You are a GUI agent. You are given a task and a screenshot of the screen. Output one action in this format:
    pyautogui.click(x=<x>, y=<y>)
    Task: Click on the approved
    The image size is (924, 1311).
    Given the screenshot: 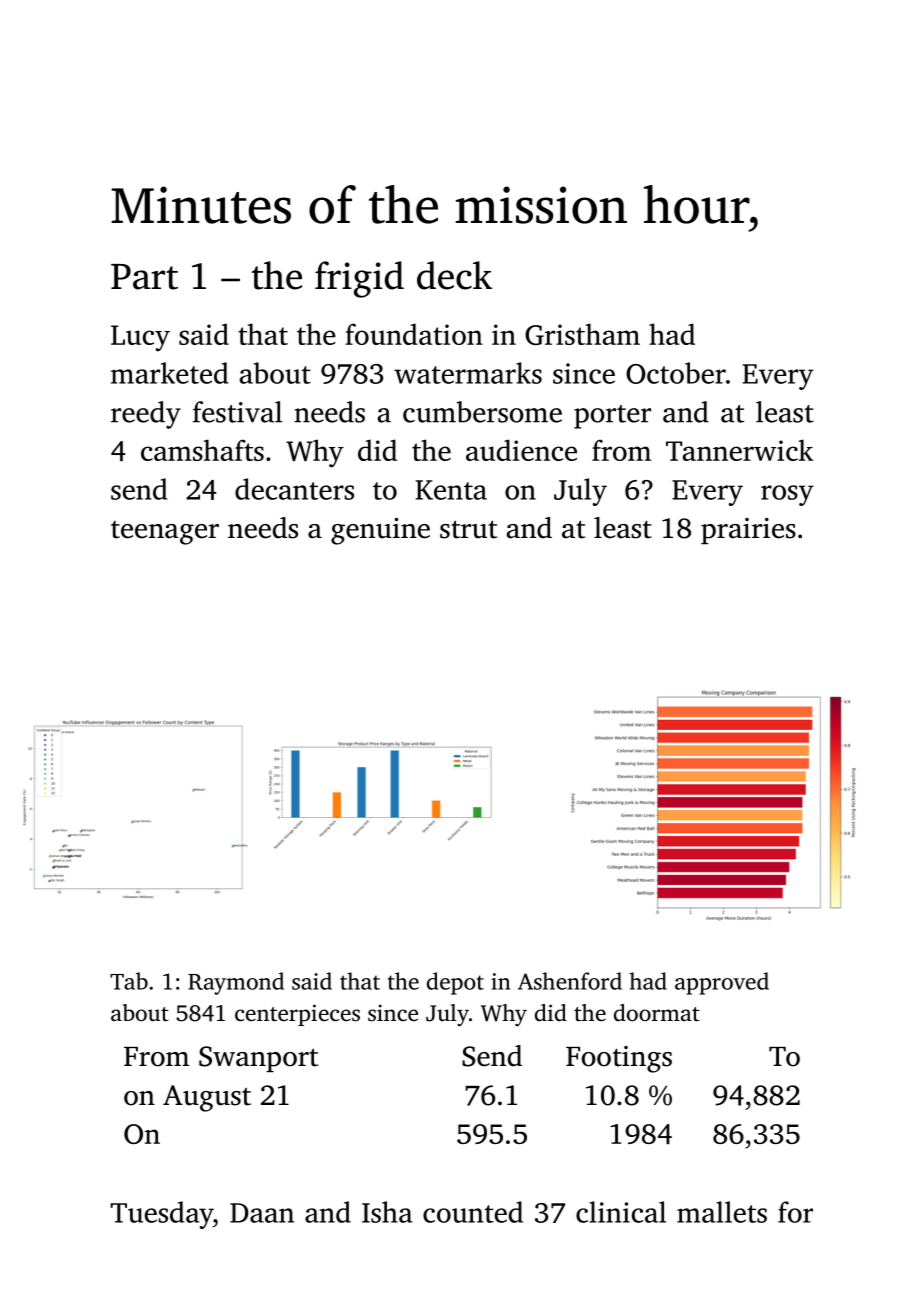 What is the action you would take?
    pyautogui.click(x=722, y=983)
